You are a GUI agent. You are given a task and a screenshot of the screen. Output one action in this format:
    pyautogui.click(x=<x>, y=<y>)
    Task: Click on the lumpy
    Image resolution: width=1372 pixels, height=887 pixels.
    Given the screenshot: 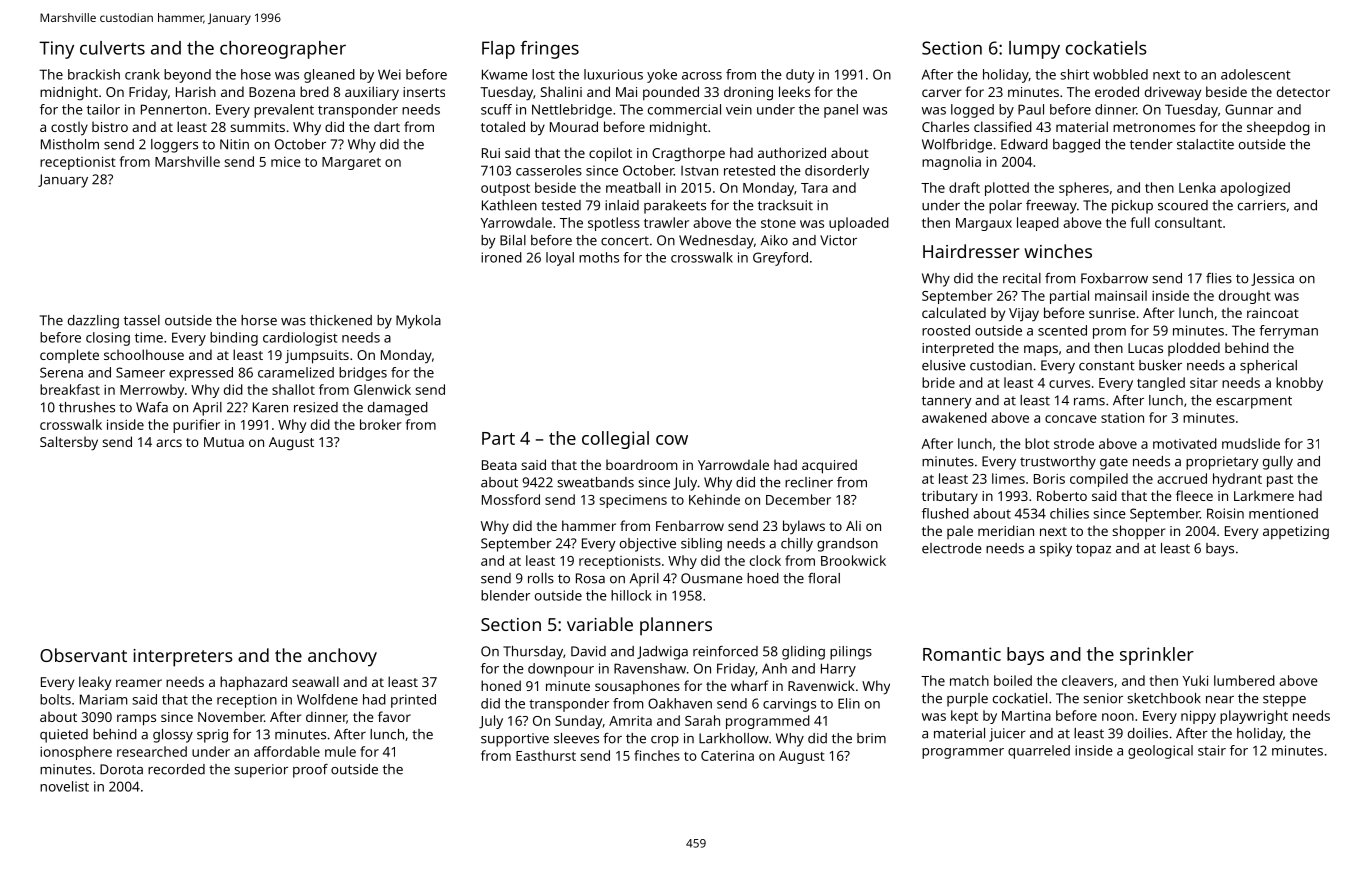 What is the action you would take?
    pyautogui.click(x=1034, y=50)
